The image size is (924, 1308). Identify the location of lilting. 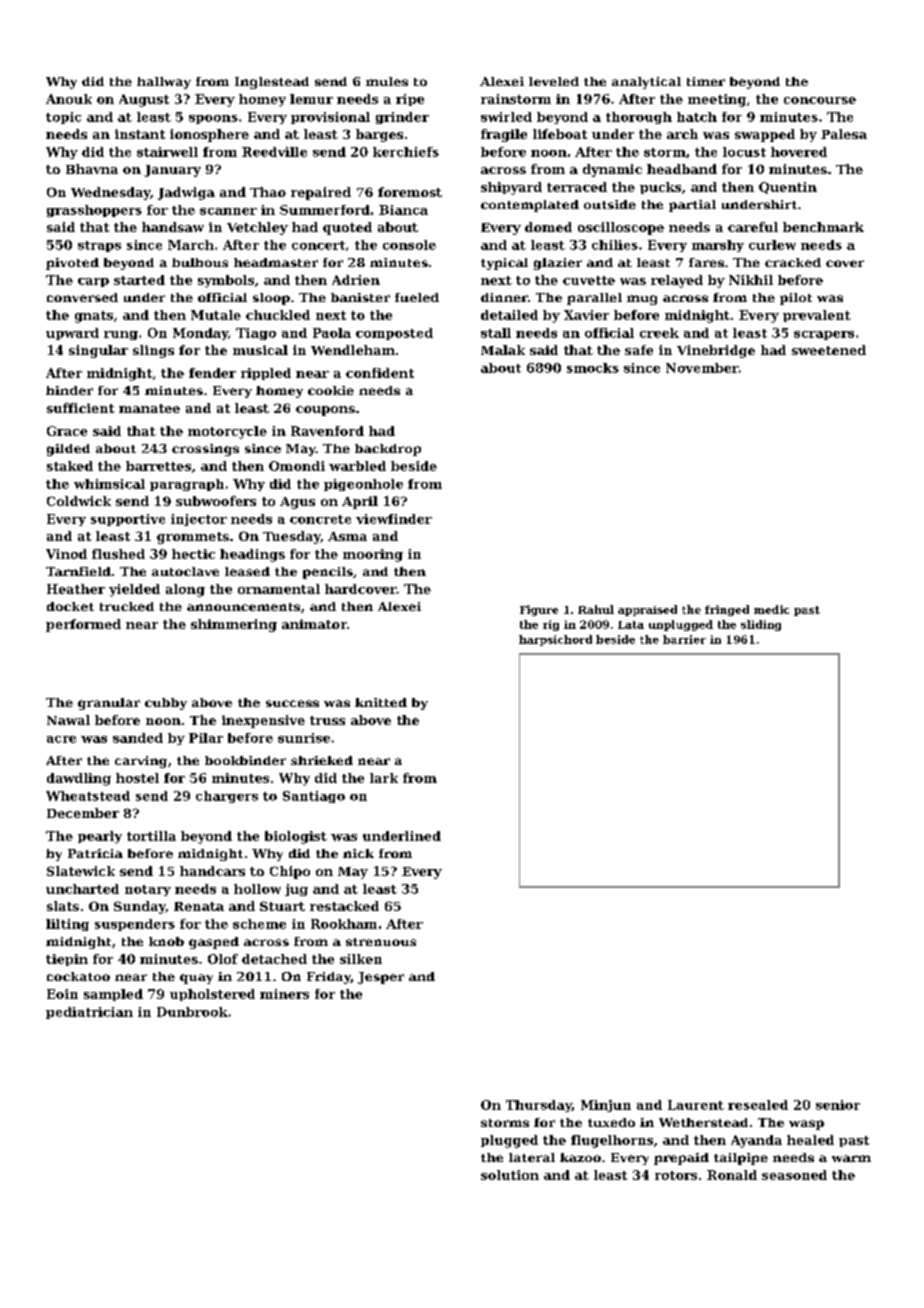
(67, 925).
